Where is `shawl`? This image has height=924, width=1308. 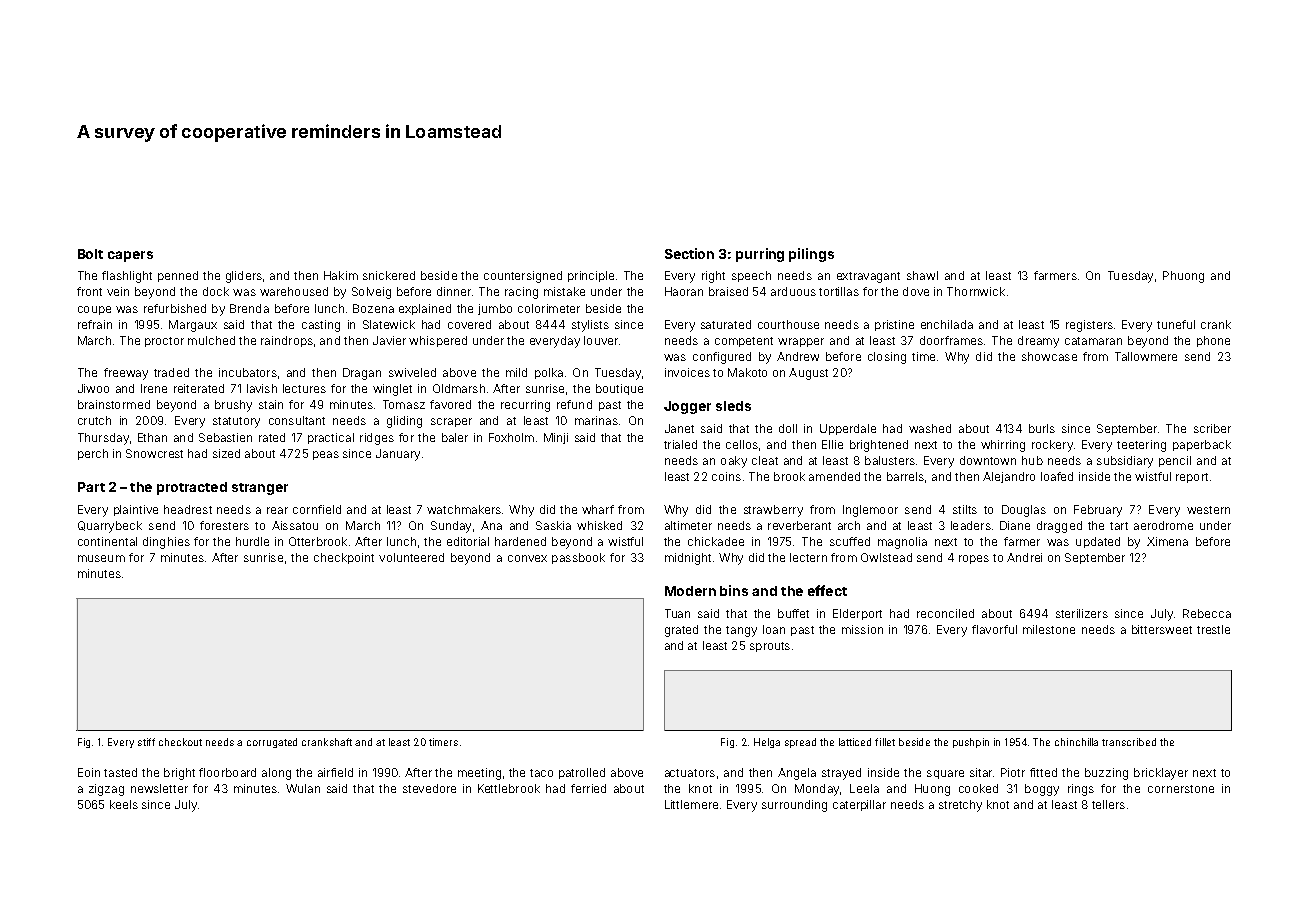 shawl is located at coordinates (922, 275).
